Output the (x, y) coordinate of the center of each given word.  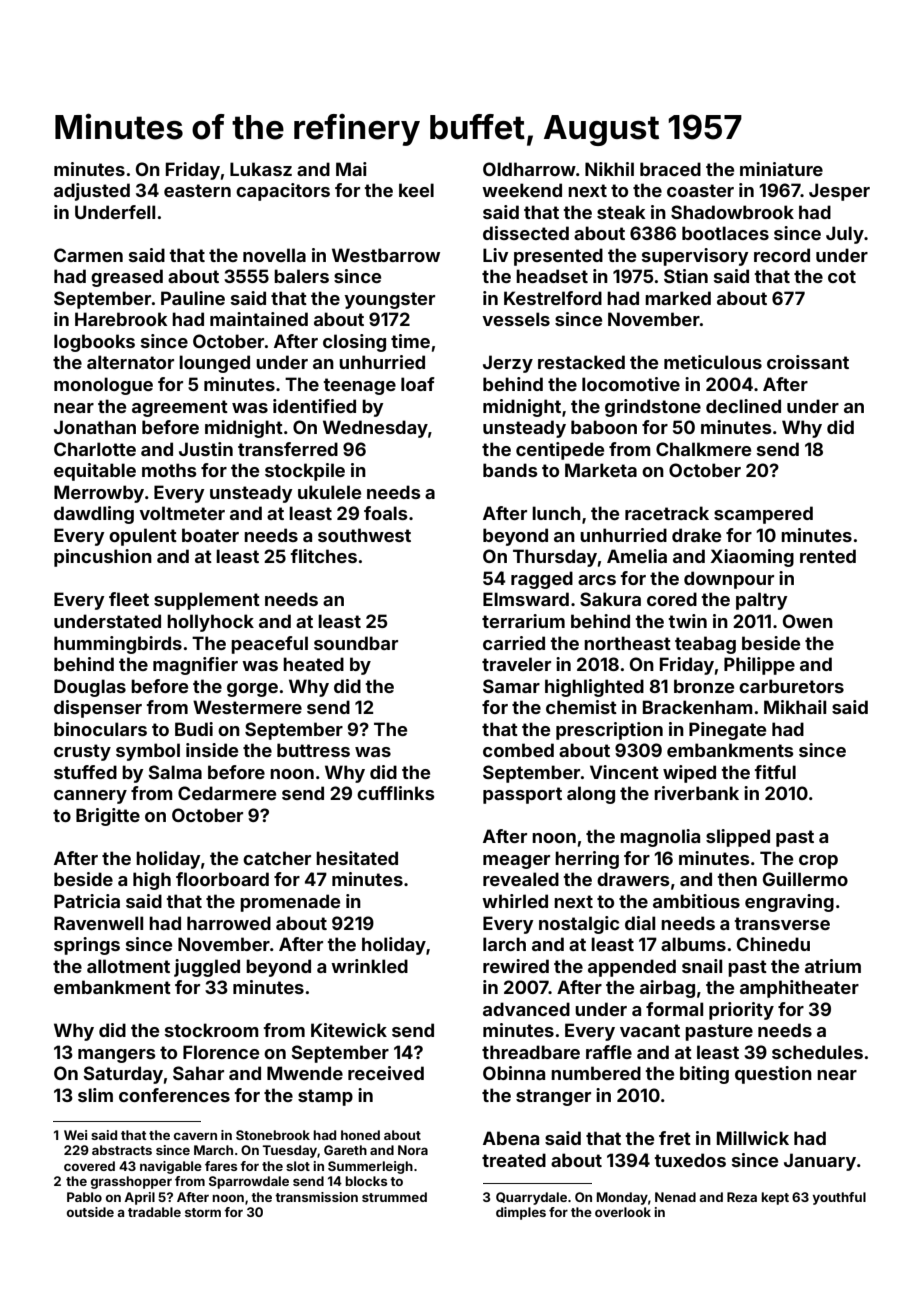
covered (89, 1166)
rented (828, 556)
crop (818, 862)
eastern (197, 190)
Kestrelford (553, 298)
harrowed (229, 923)
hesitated (357, 858)
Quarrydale (531, 1198)
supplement (207, 601)
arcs (597, 580)
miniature (781, 169)
